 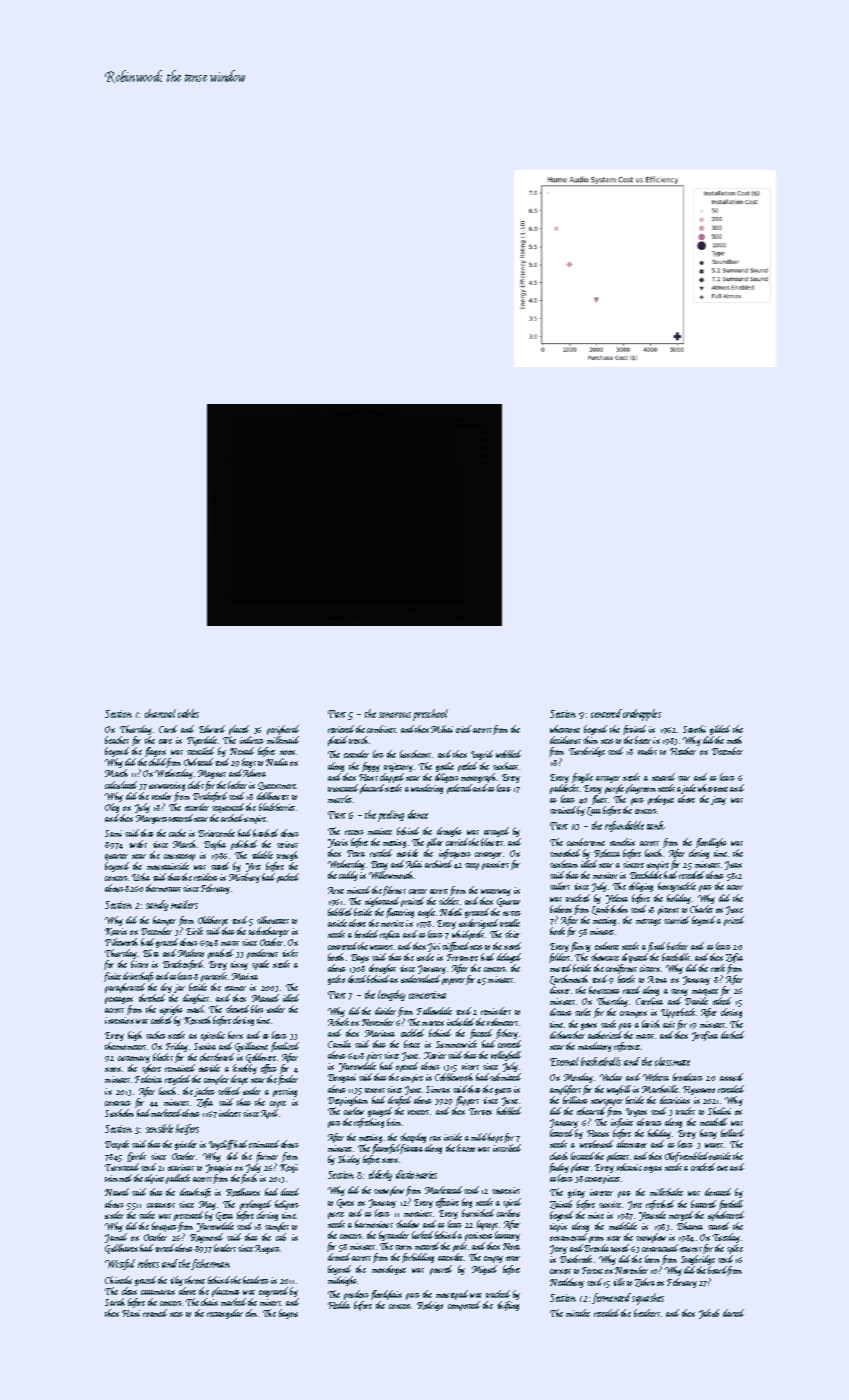 I want to click on Xavier, so click(x=435, y=1055).
